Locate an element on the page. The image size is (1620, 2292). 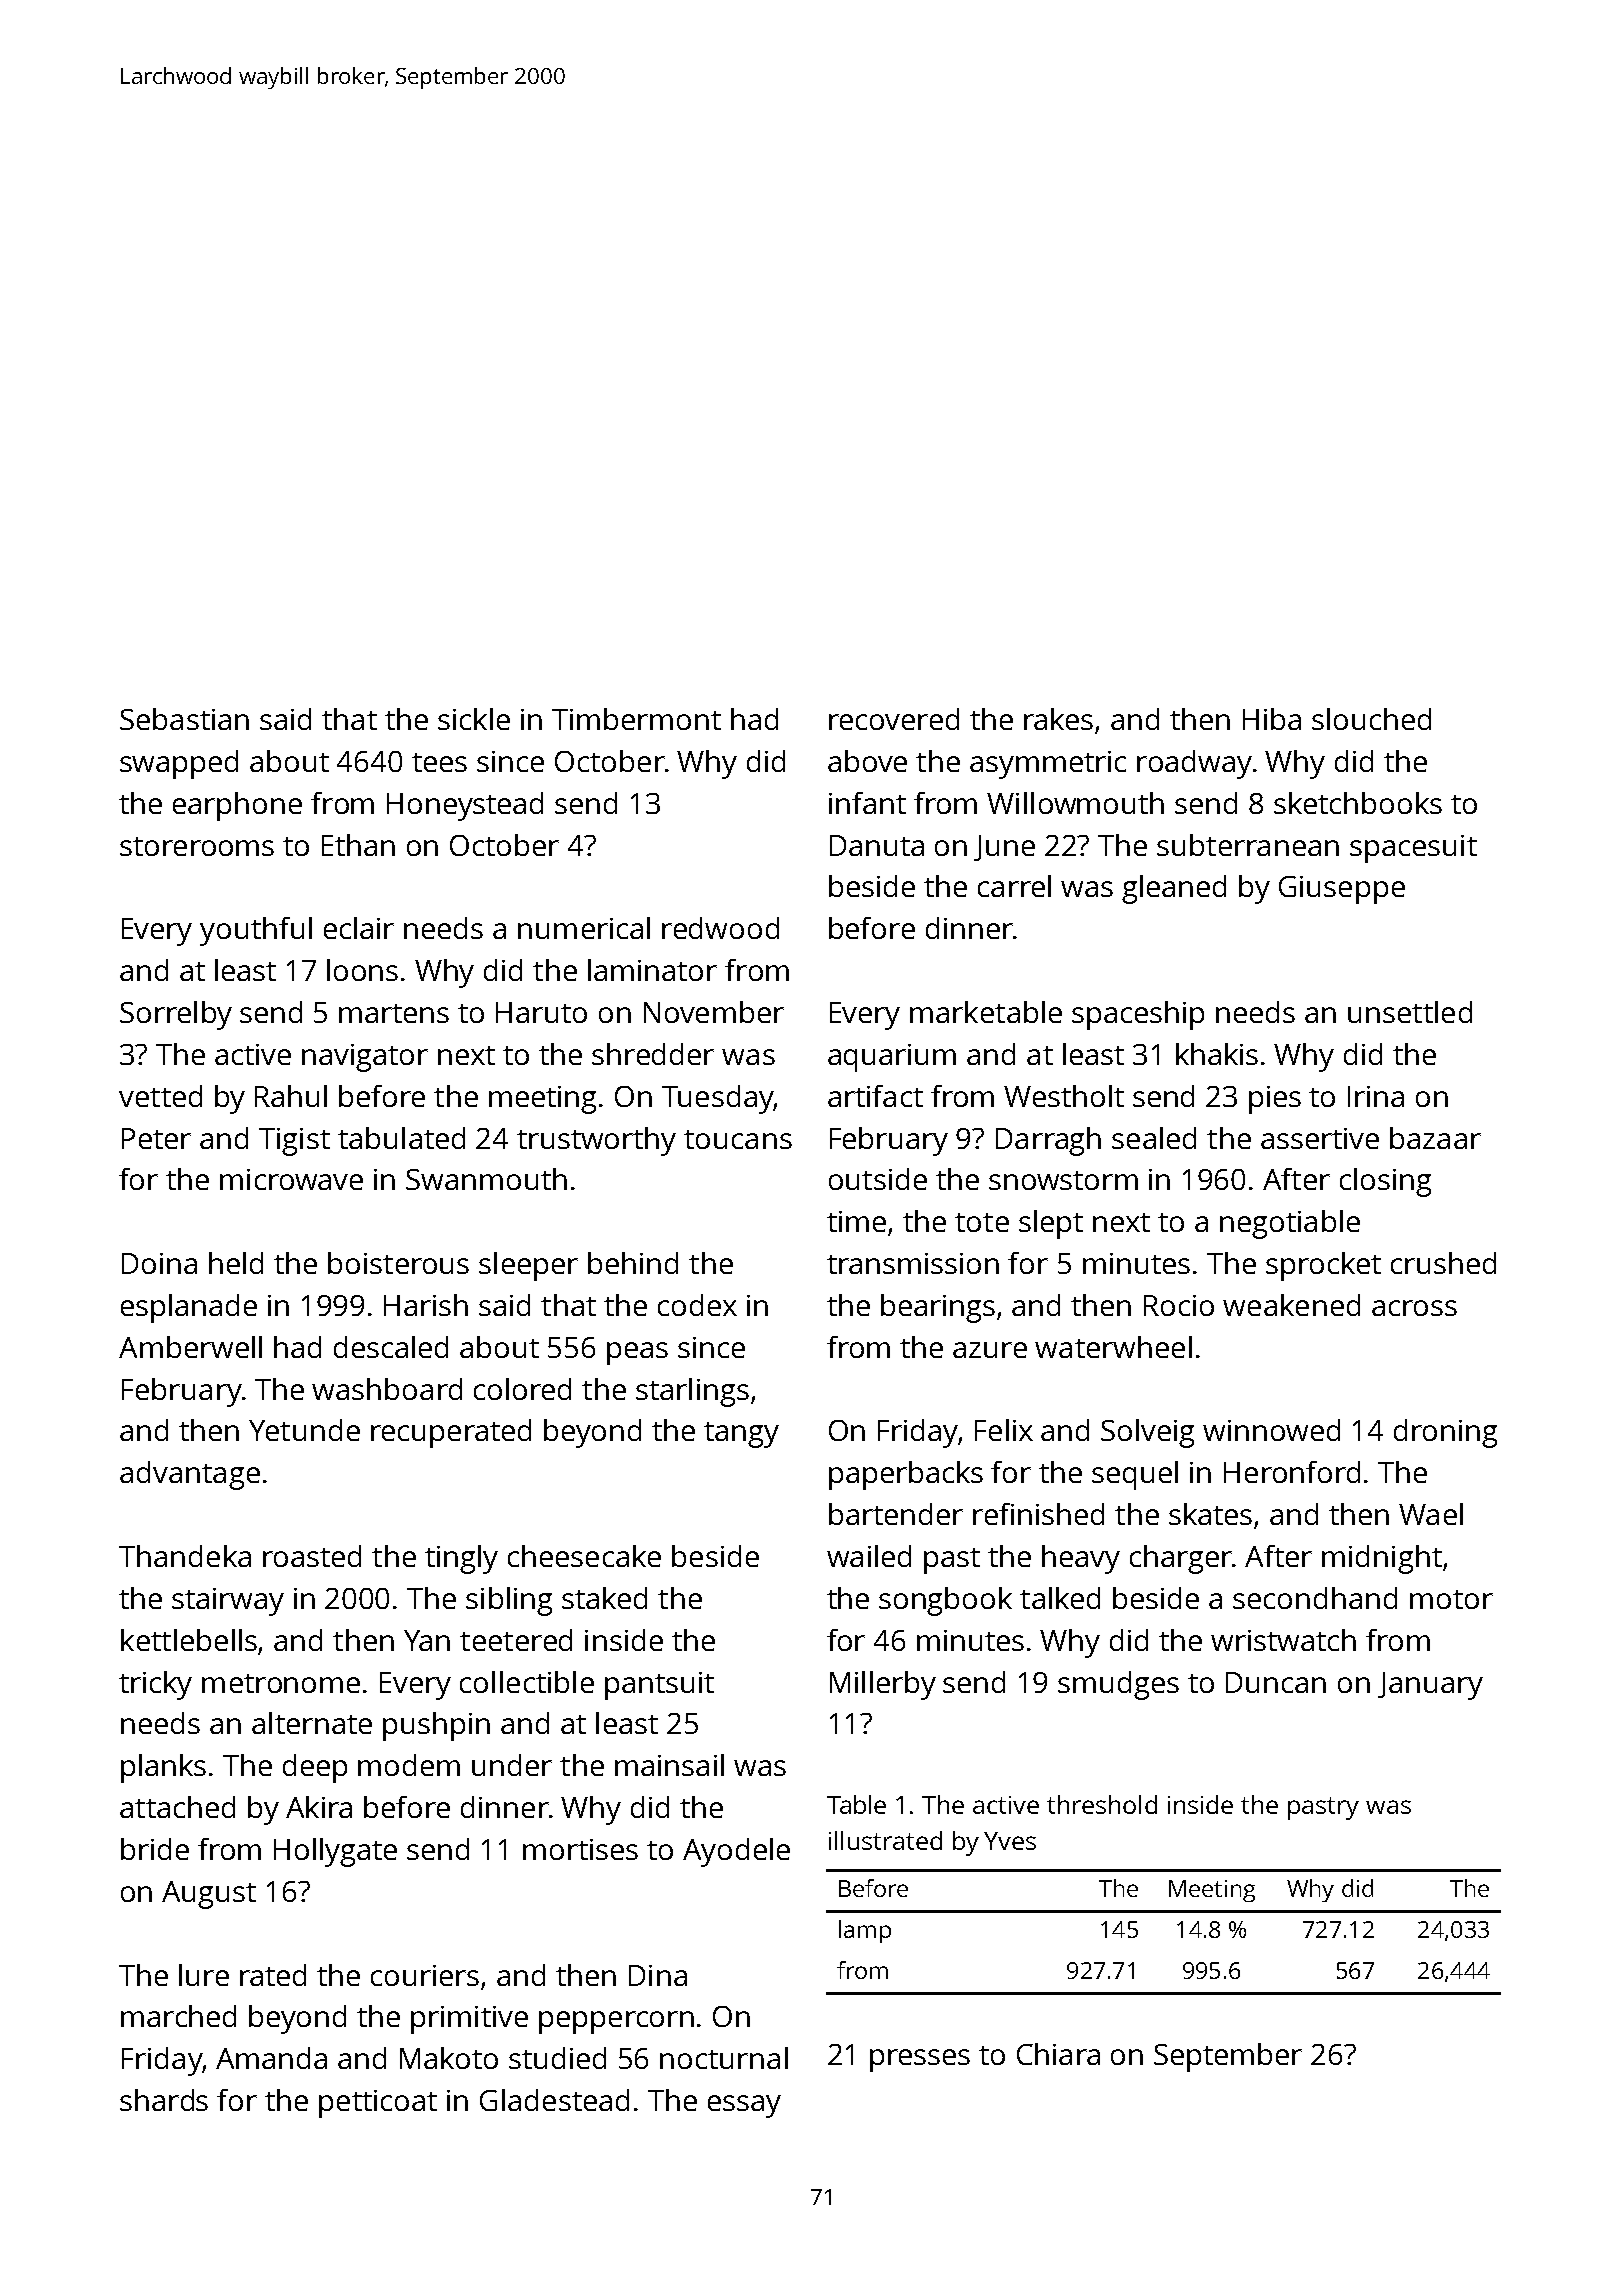
colored is located at coordinates (522, 1389).
